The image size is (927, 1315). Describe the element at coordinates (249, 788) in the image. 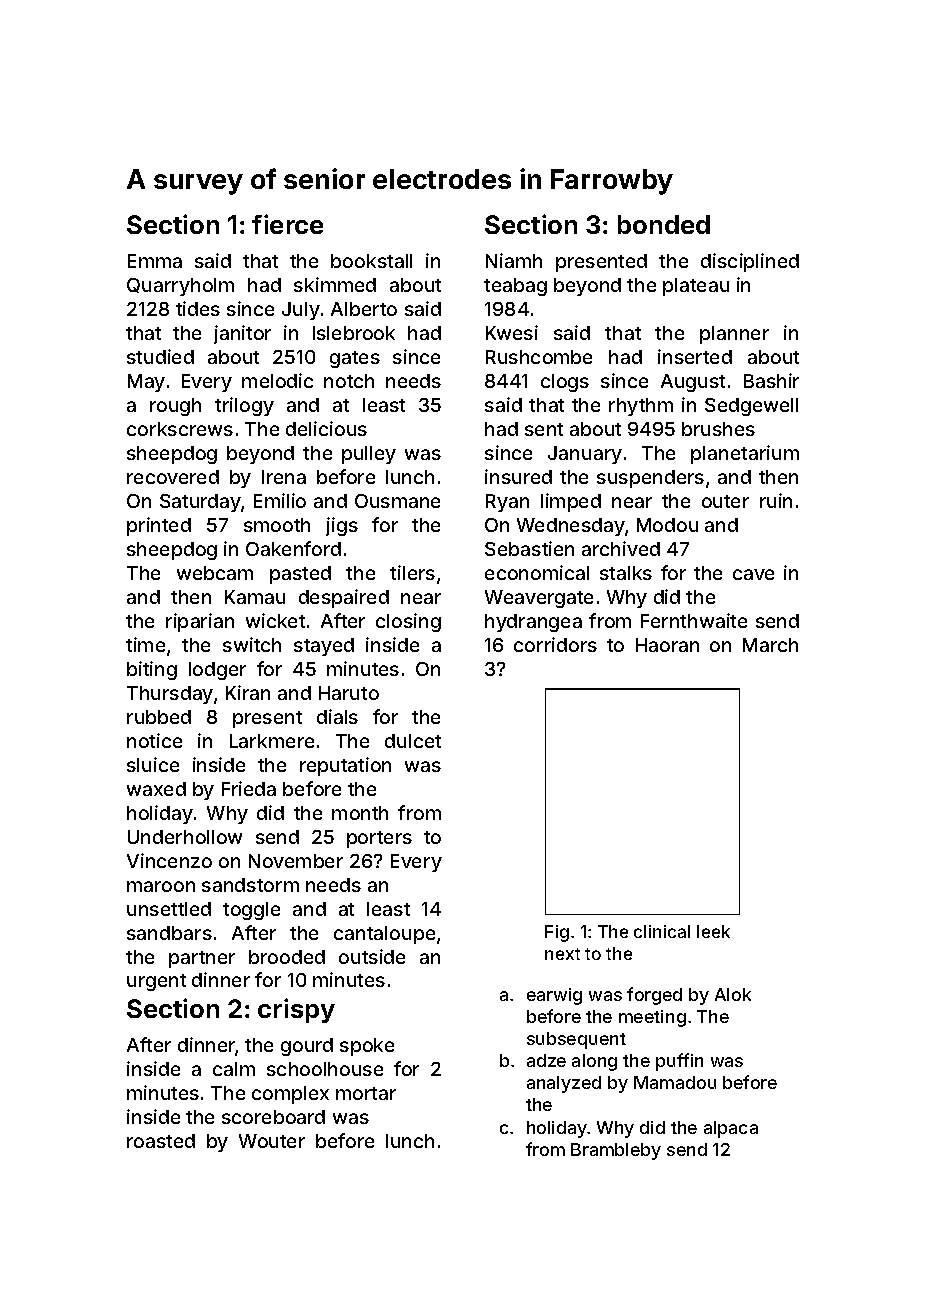

I see `Frieda` at that location.
